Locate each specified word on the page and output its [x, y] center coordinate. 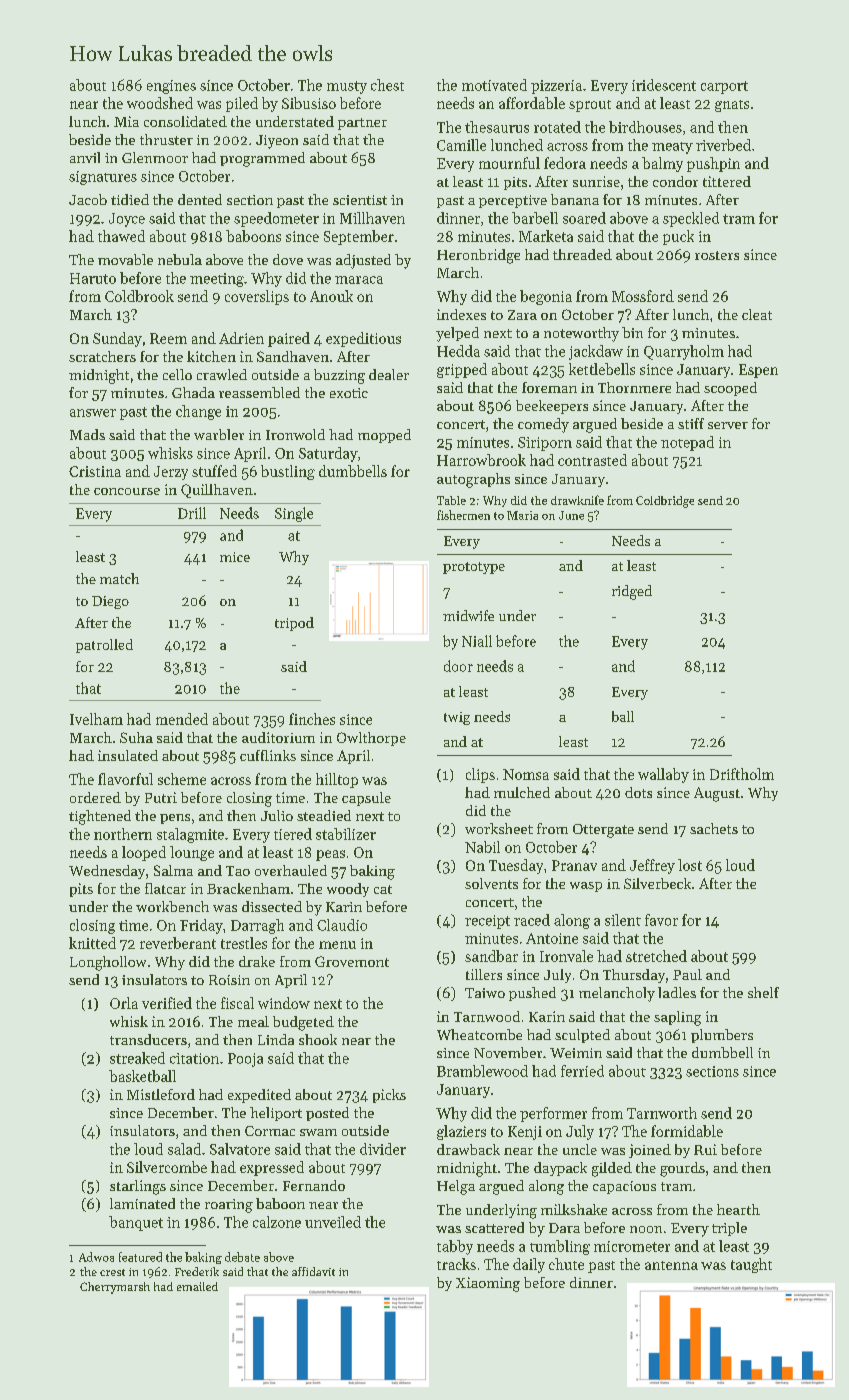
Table [451, 500]
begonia [546, 297]
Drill [192, 513]
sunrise [596, 181]
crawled [222, 374]
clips [480, 775]
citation [194, 1058]
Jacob [88, 199]
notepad [687, 443]
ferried [582, 1071]
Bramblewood [482, 1071]
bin [632, 332]
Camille [461, 145]
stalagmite [190, 835]
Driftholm [742, 774]
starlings [138, 1187]
